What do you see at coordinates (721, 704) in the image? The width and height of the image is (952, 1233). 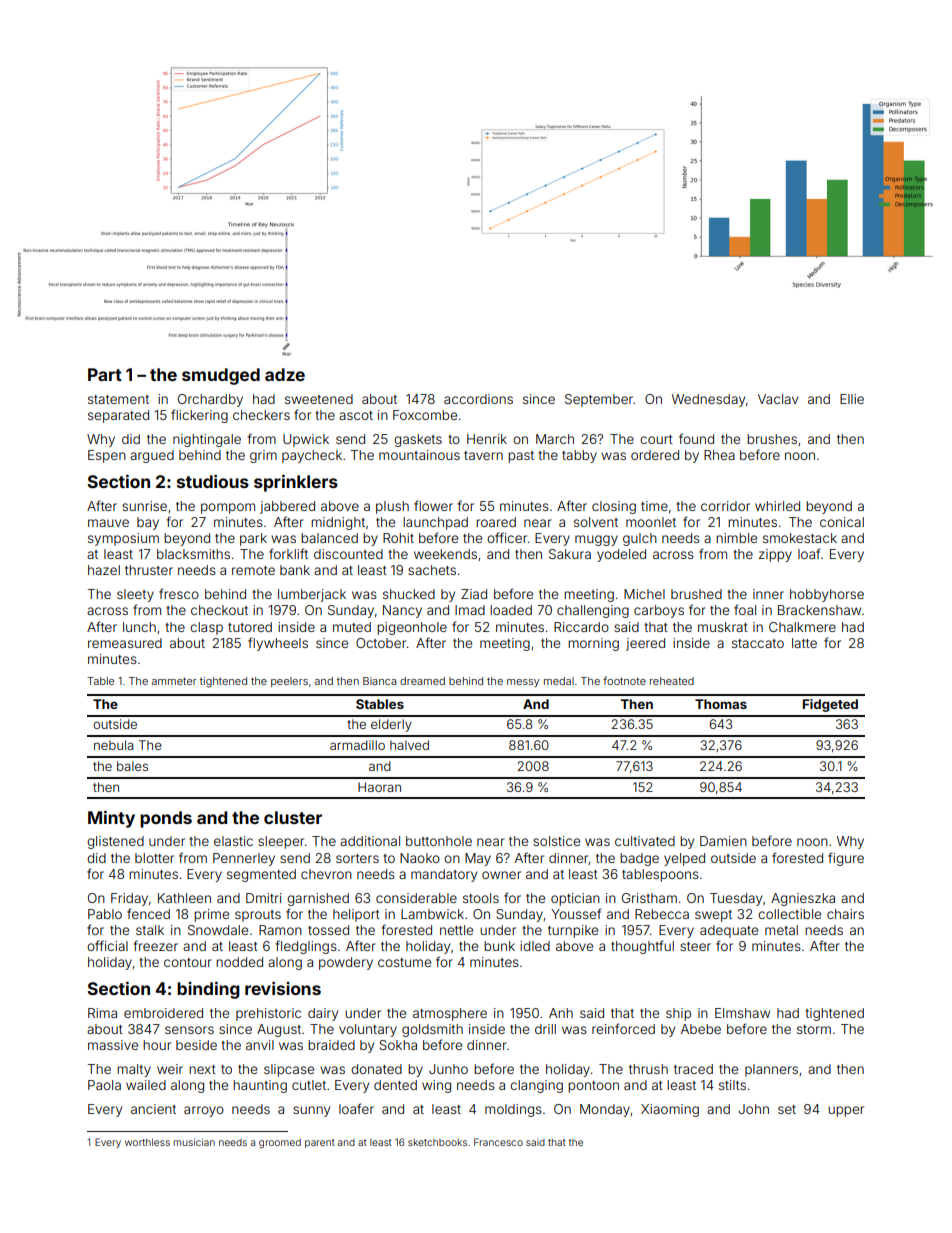 I see `Thomas` at bounding box center [721, 704].
